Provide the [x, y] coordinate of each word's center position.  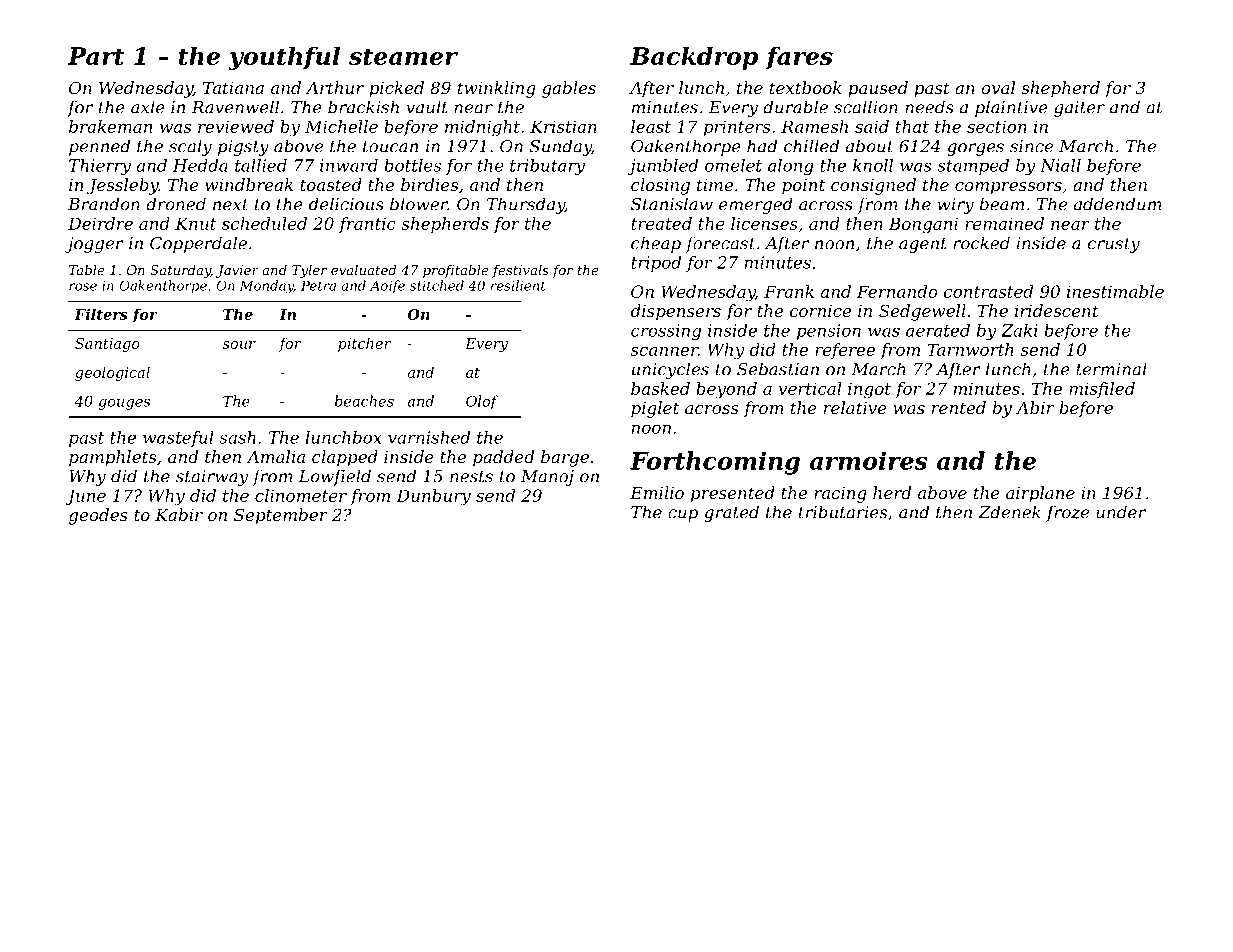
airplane [1040, 494]
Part [96, 56]
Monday [267, 286]
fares [799, 57]
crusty [1114, 245]
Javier [237, 271]
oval [998, 87]
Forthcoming [715, 463]
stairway [212, 478]
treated [661, 223]
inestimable [1115, 291]
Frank [789, 291]
